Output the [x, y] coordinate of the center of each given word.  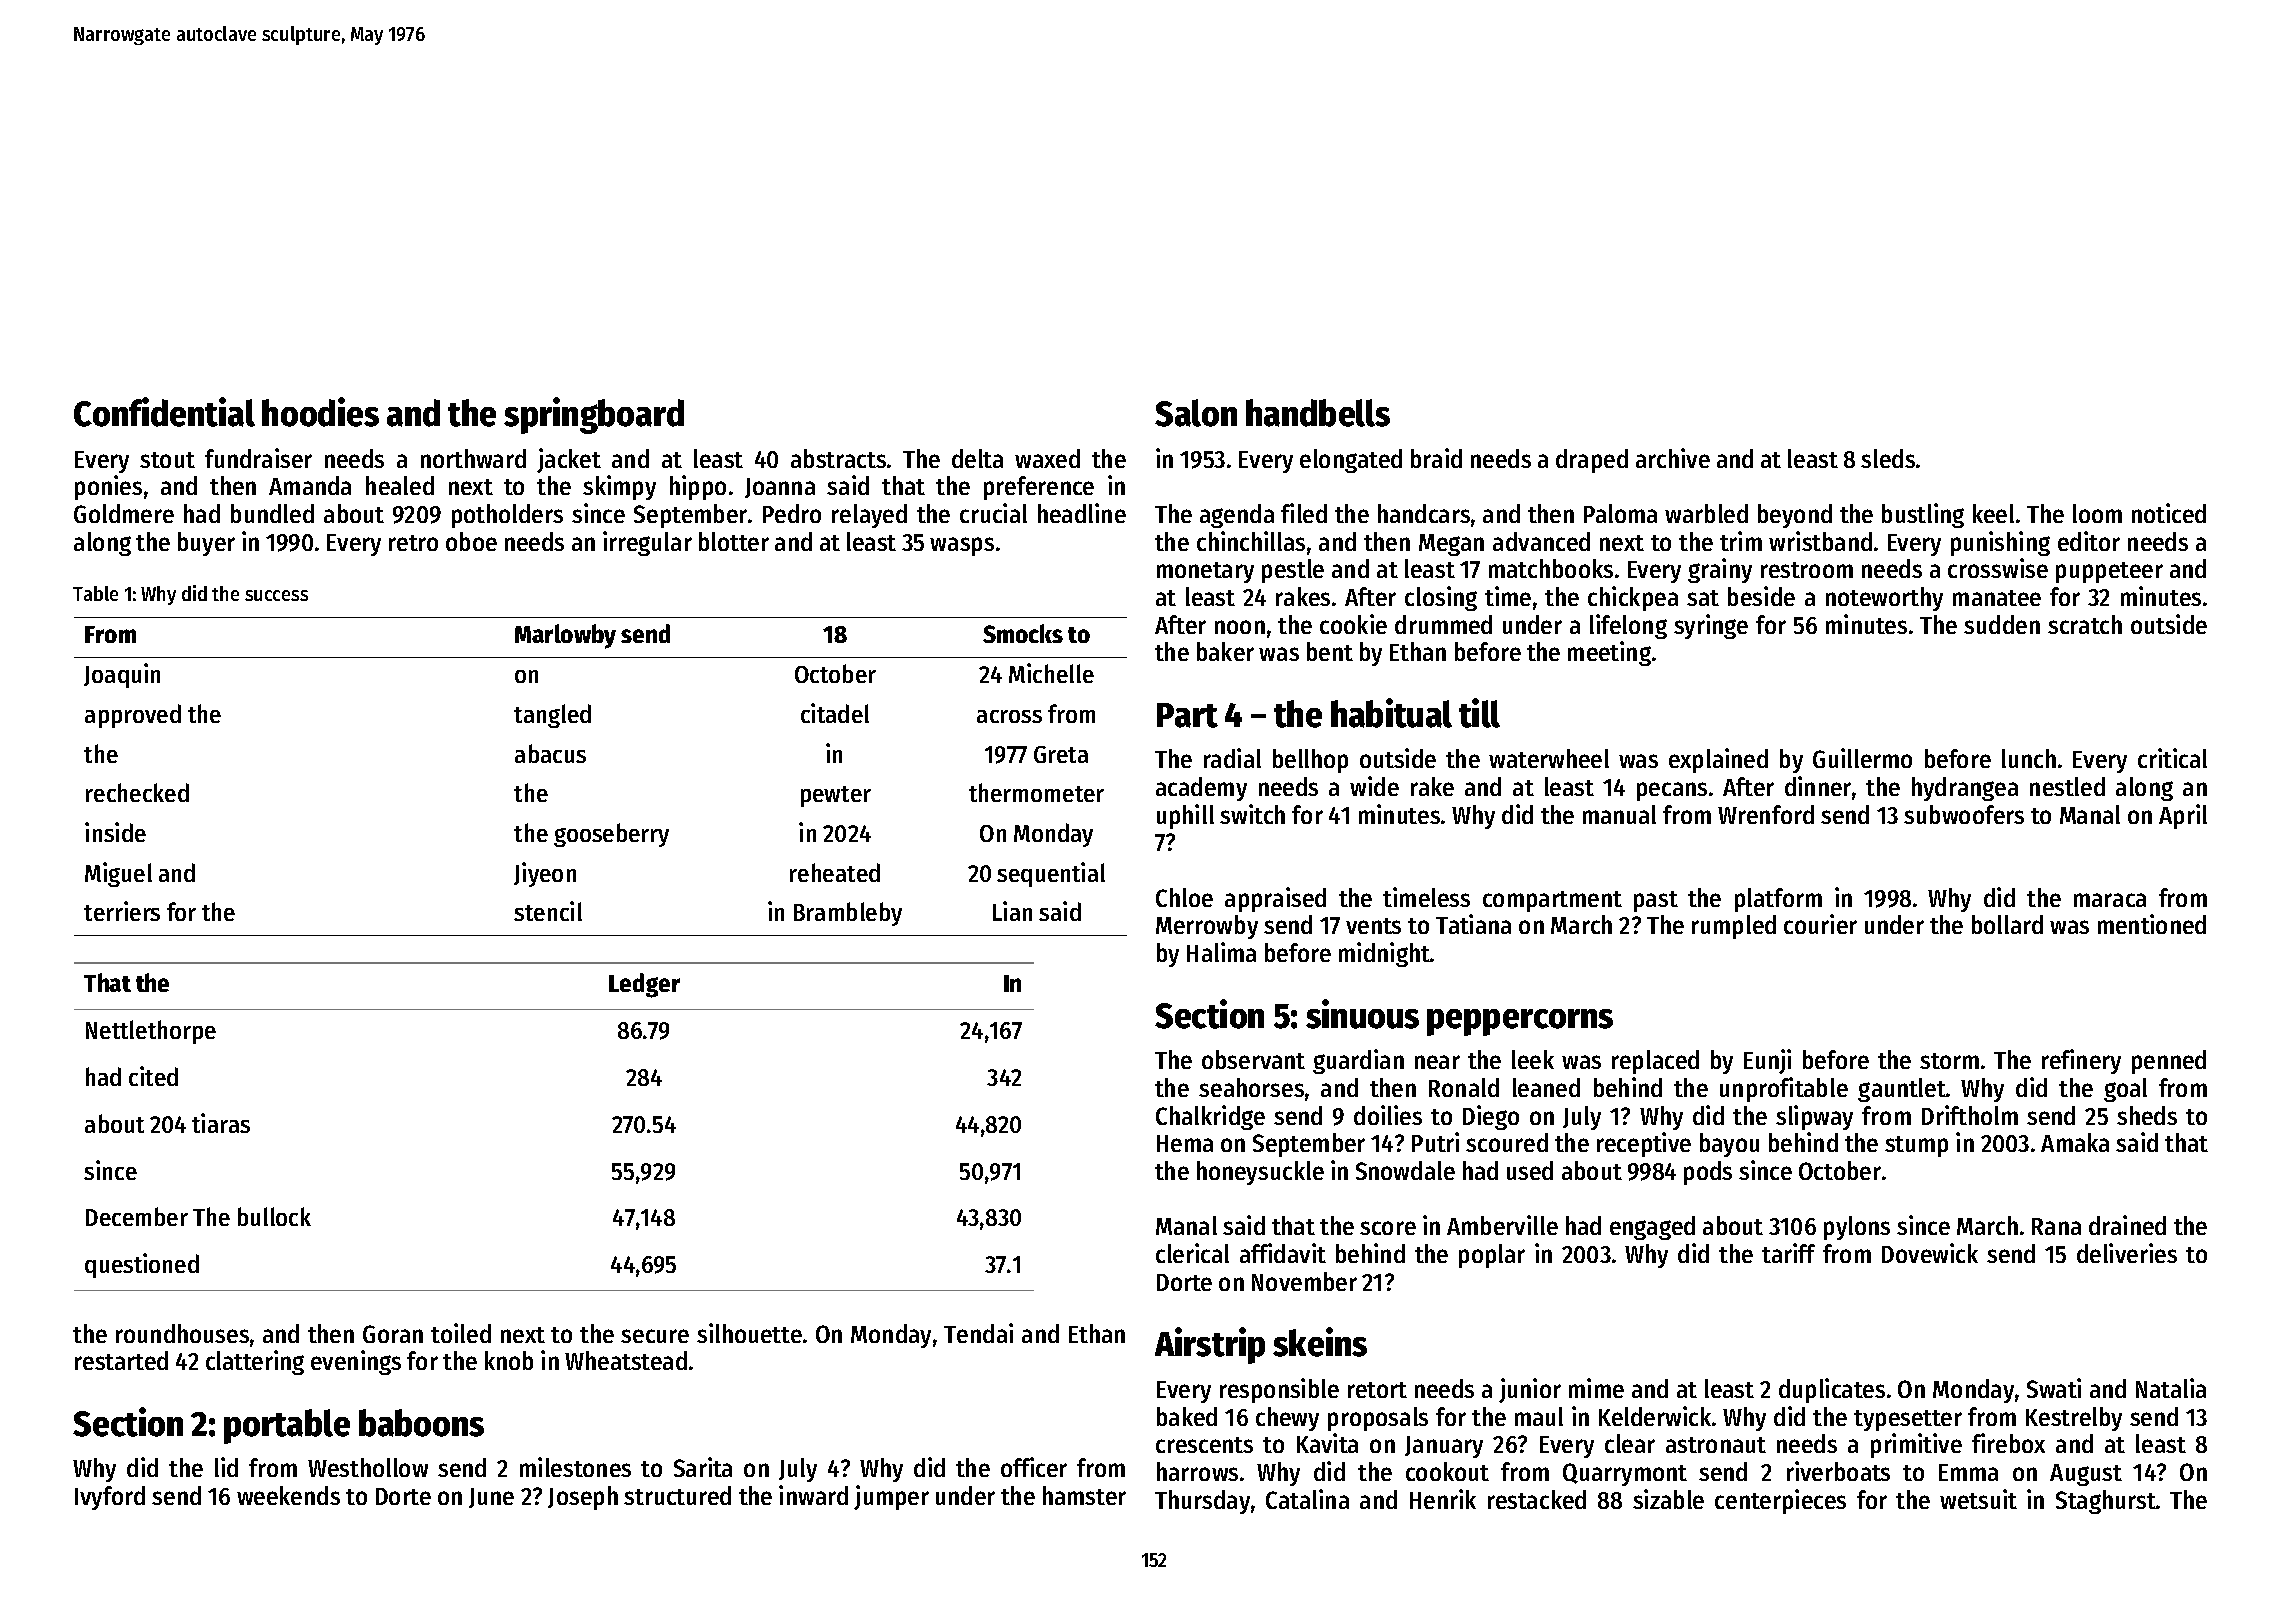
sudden [2002, 624]
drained [2127, 1225]
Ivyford [110, 1498]
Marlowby [565, 636]
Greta [1061, 754]
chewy [1287, 1419]
